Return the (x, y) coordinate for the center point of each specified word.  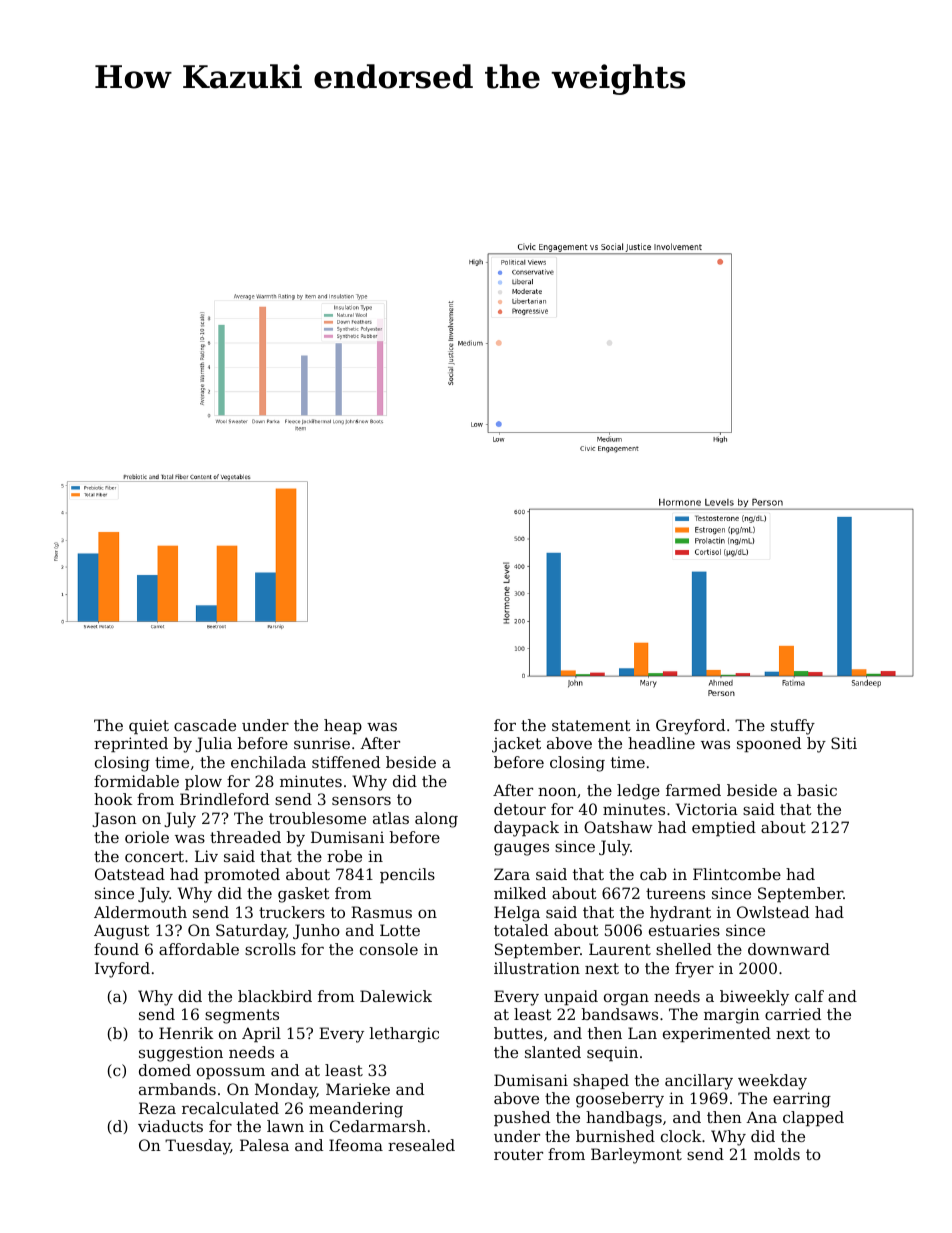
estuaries (684, 930)
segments (242, 1016)
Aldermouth (140, 912)
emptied (724, 828)
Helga (517, 914)
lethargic (404, 1035)
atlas (391, 818)
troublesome (317, 818)
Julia (213, 744)
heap (343, 726)
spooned (769, 744)
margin (732, 1016)
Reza (157, 1108)
